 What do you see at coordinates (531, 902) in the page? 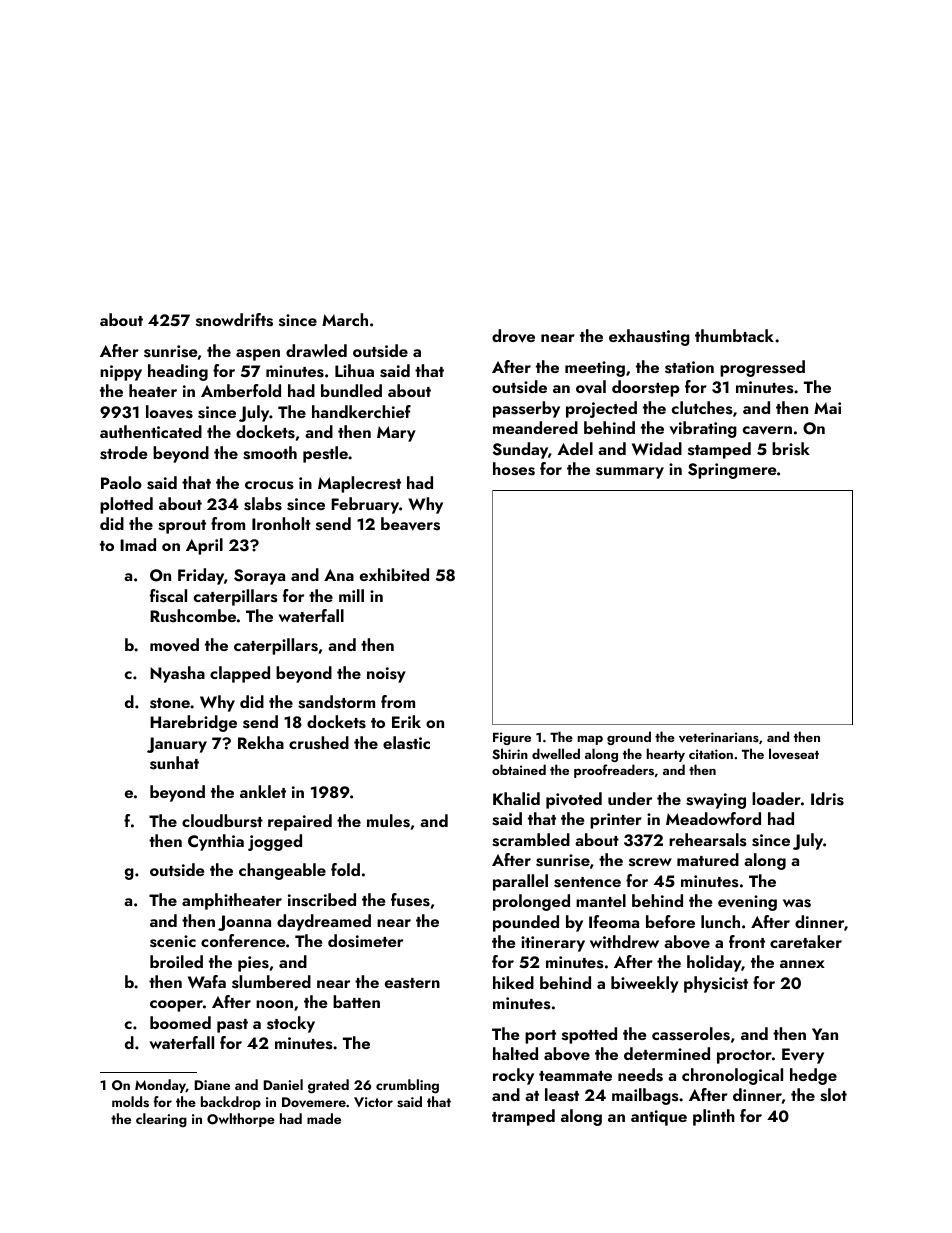
I see `prolonged` at bounding box center [531, 902].
